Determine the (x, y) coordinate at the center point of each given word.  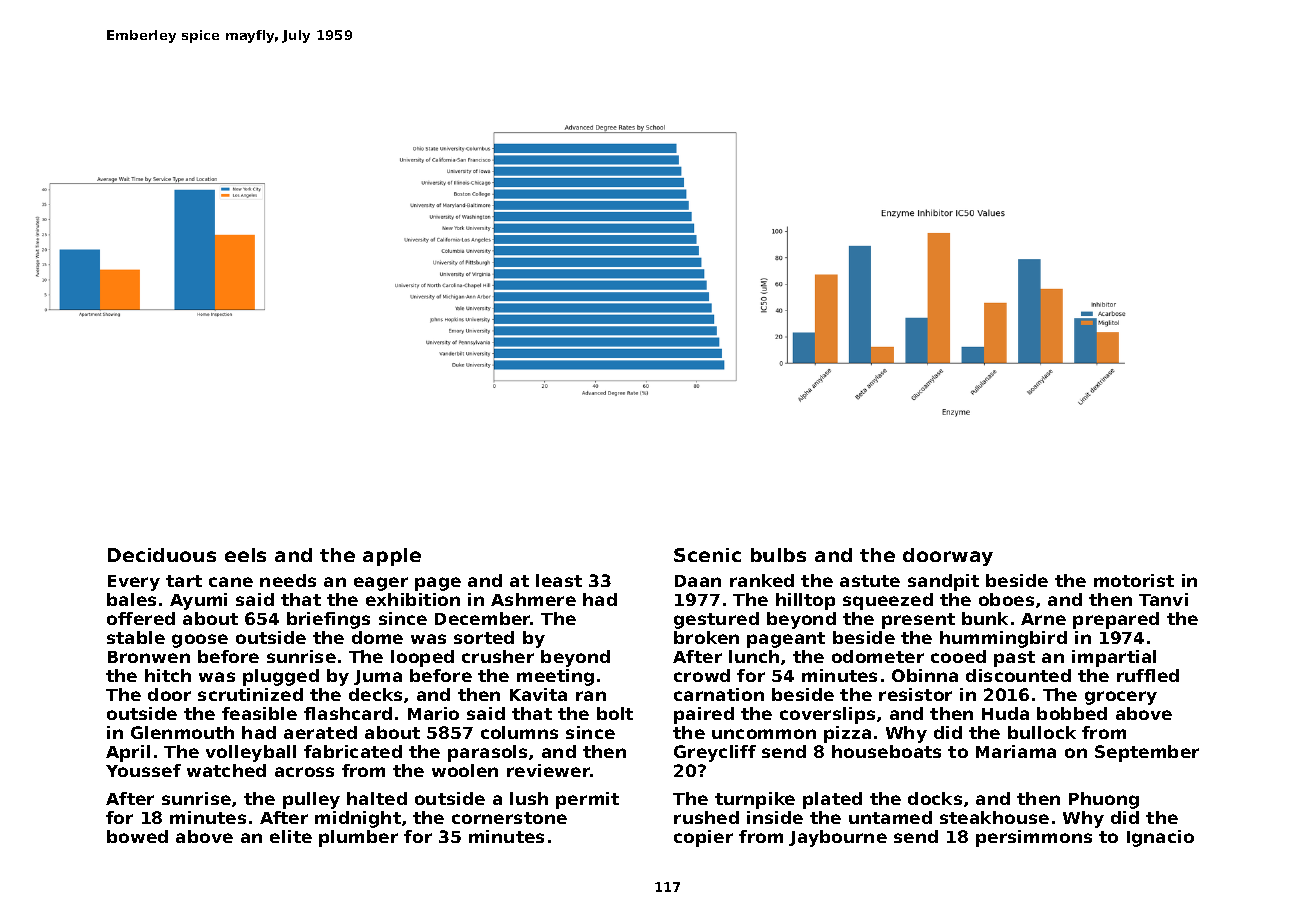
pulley (311, 800)
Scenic (707, 555)
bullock (1042, 732)
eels (245, 555)
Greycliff (715, 753)
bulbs (778, 555)
